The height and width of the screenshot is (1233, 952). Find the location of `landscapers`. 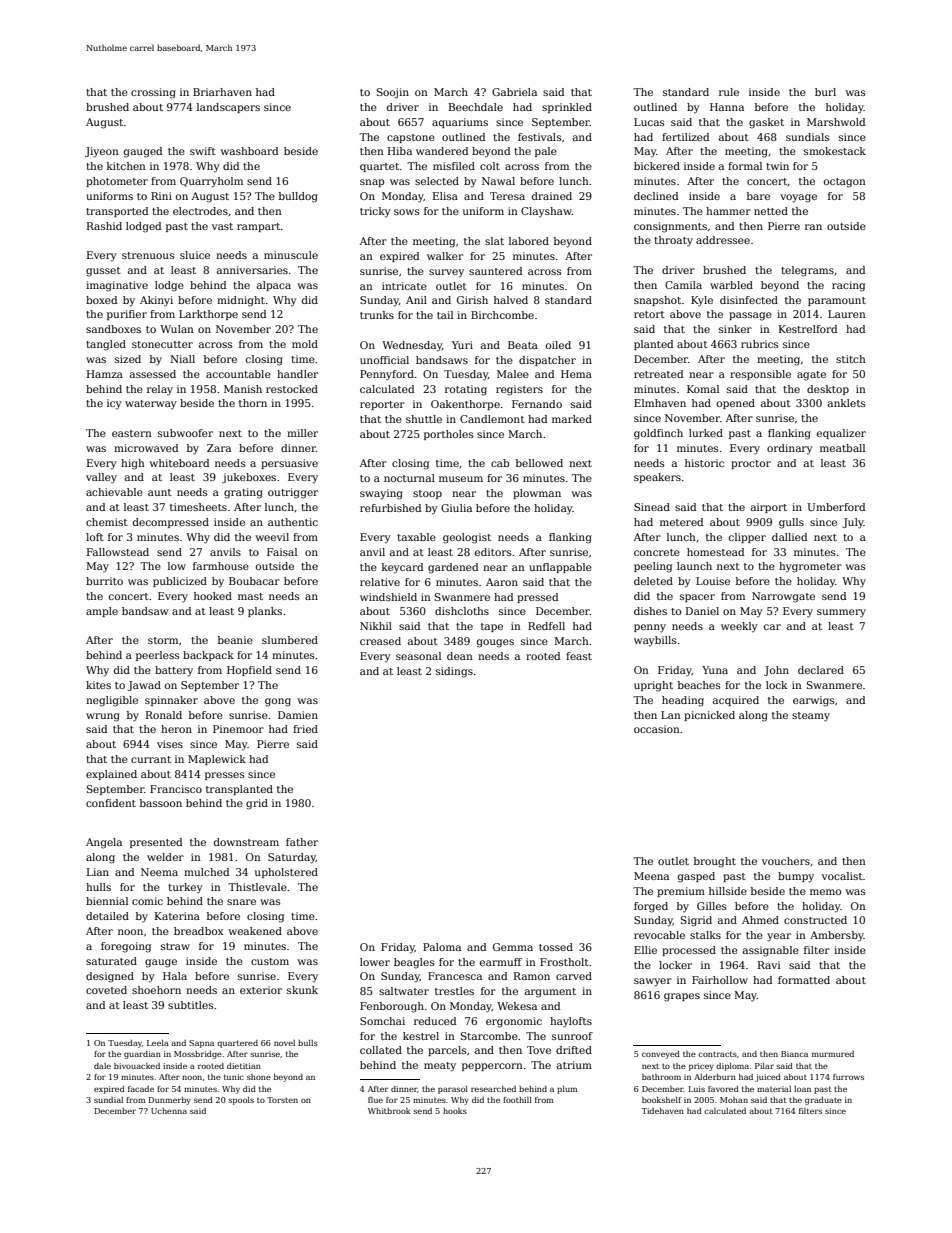

landscapers is located at coordinates (228, 108).
